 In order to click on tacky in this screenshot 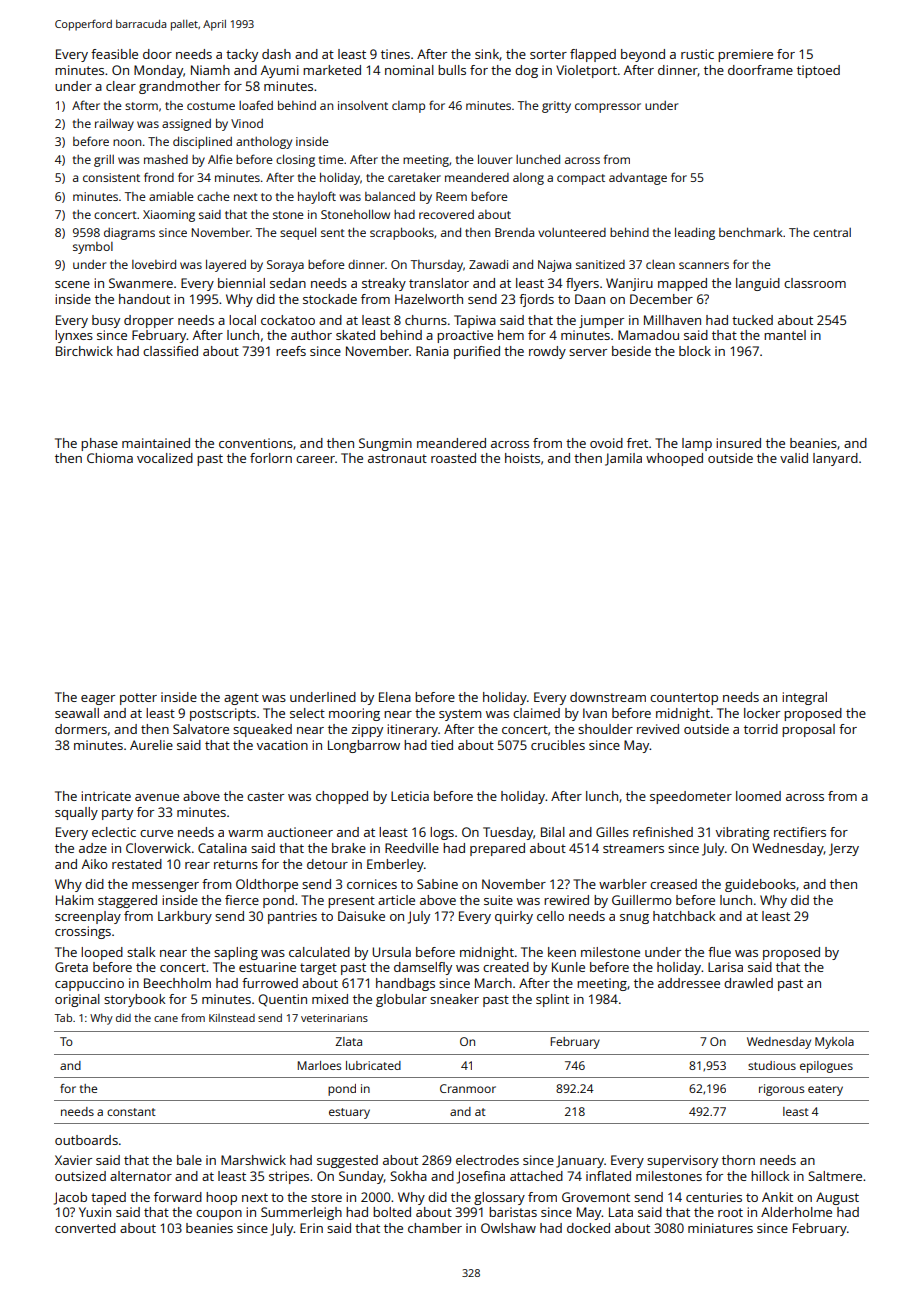, I will do `click(242, 55)`.
